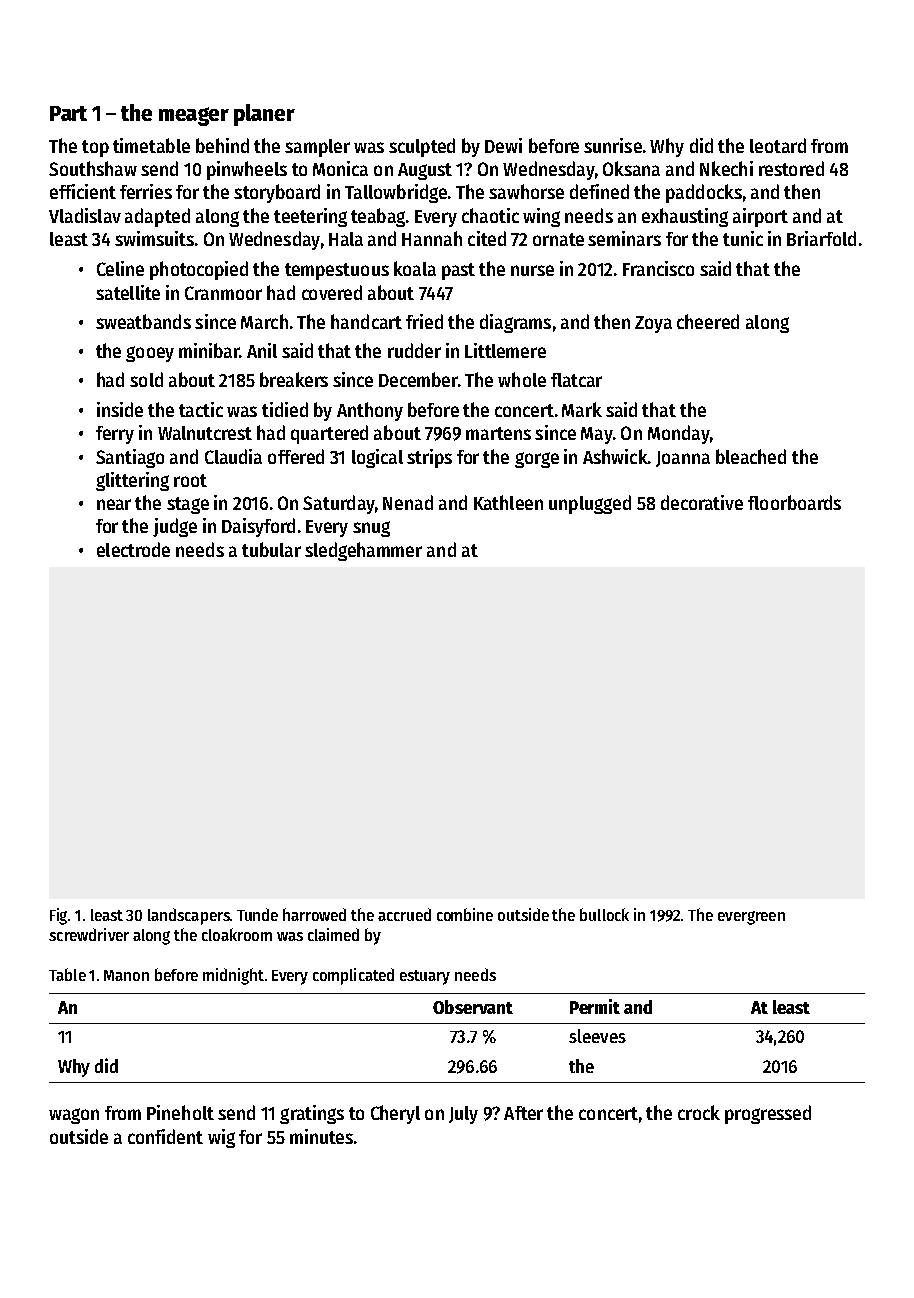 The image size is (914, 1298). I want to click on sledgehammer, so click(363, 551).
